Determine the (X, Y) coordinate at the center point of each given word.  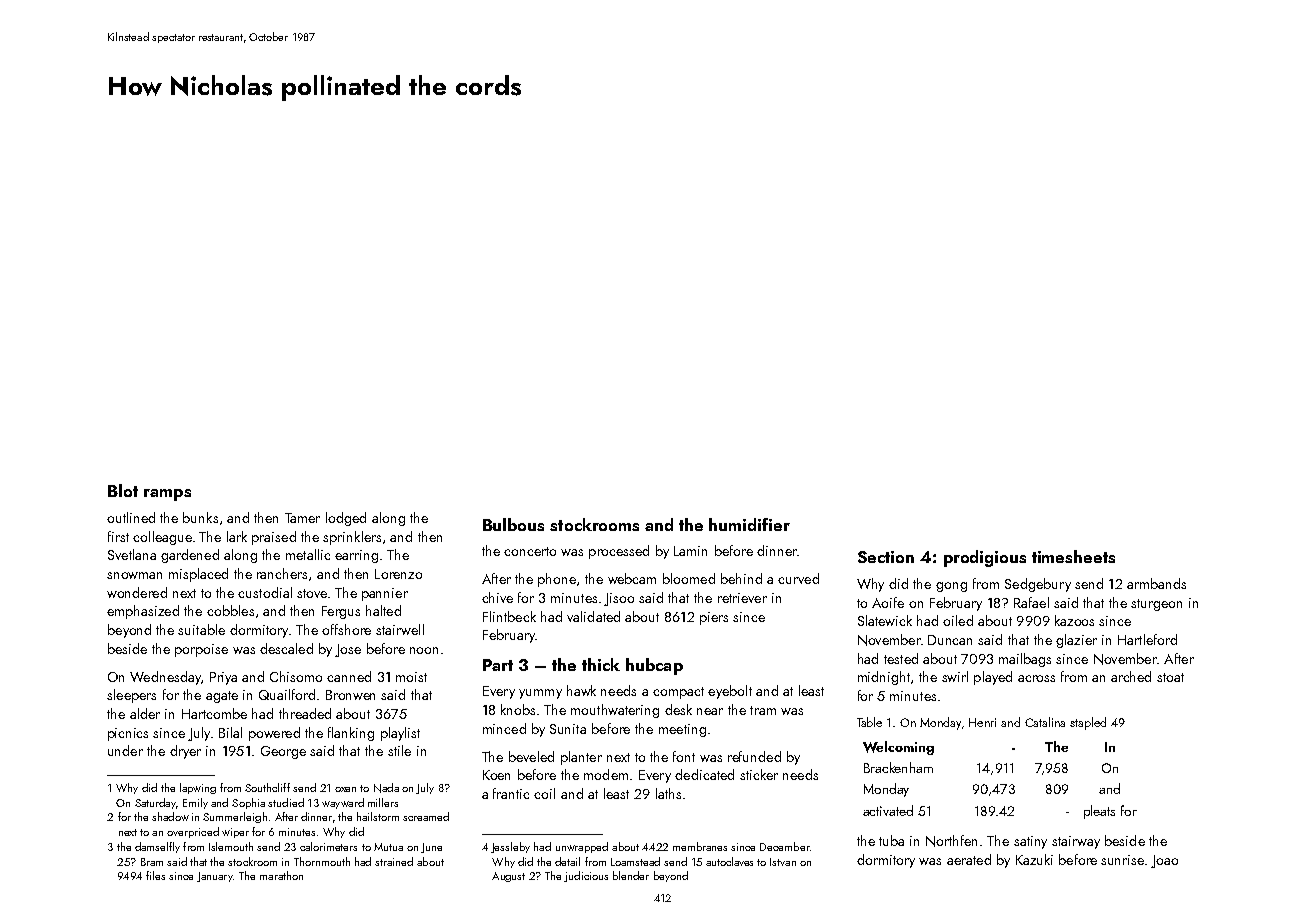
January (215, 877)
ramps (167, 495)
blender (631, 875)
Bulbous (513, 524)
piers (714, 618)
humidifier (749, 524)
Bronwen (350, 695)
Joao (1164, 861)
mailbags (1025, 660)
